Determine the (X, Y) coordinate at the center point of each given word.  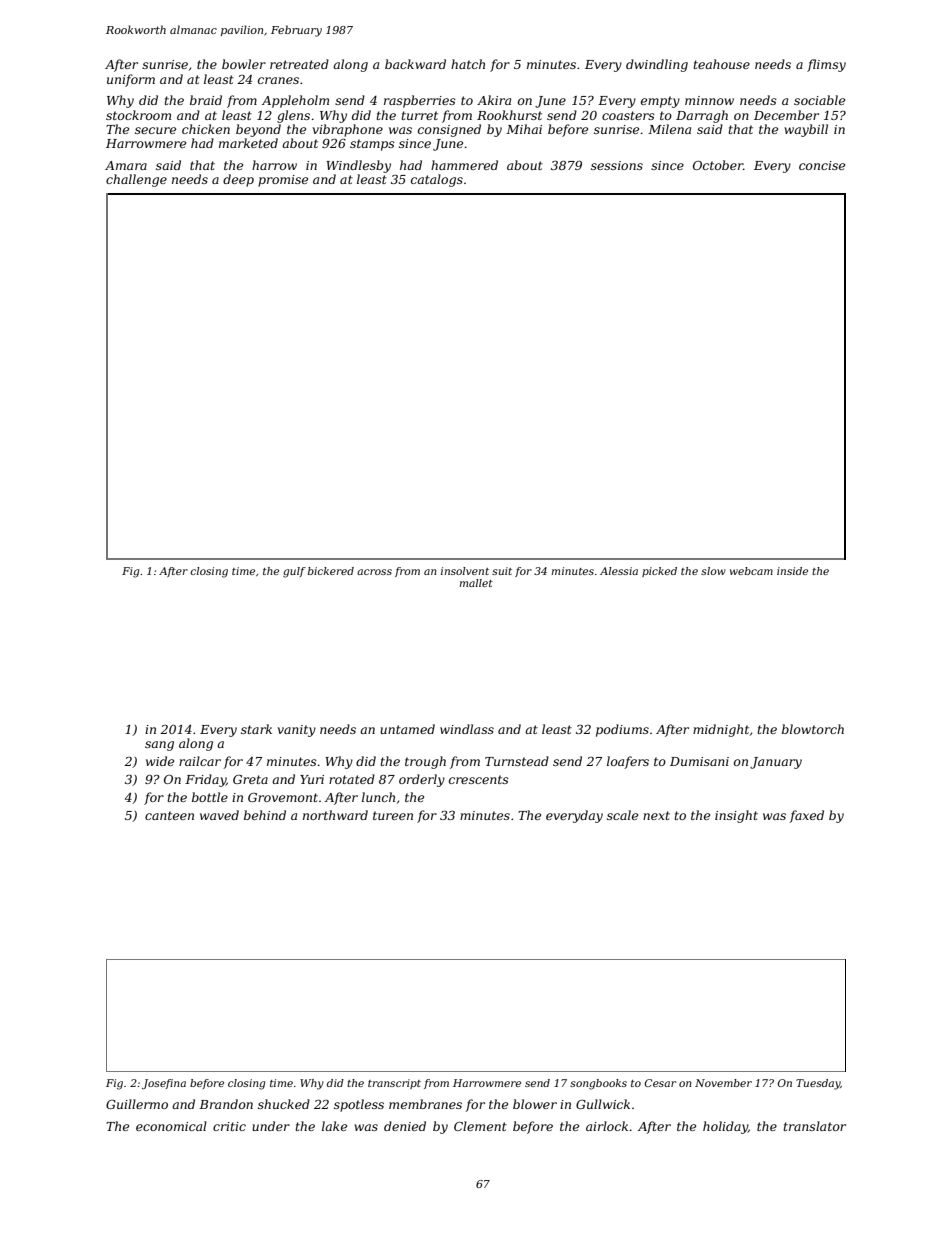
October (718, 165)
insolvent (465, 571)
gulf (294, 572)
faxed (806, 816)
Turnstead (517, 761)
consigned (449, 130)
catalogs (437, 180)
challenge (136, 180)
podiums (622, 730)
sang (159, 746)
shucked (284, 1104)
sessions (617, 165)
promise (283, 181)
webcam (751, 571)
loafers (628, 762)
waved (219, 815)
